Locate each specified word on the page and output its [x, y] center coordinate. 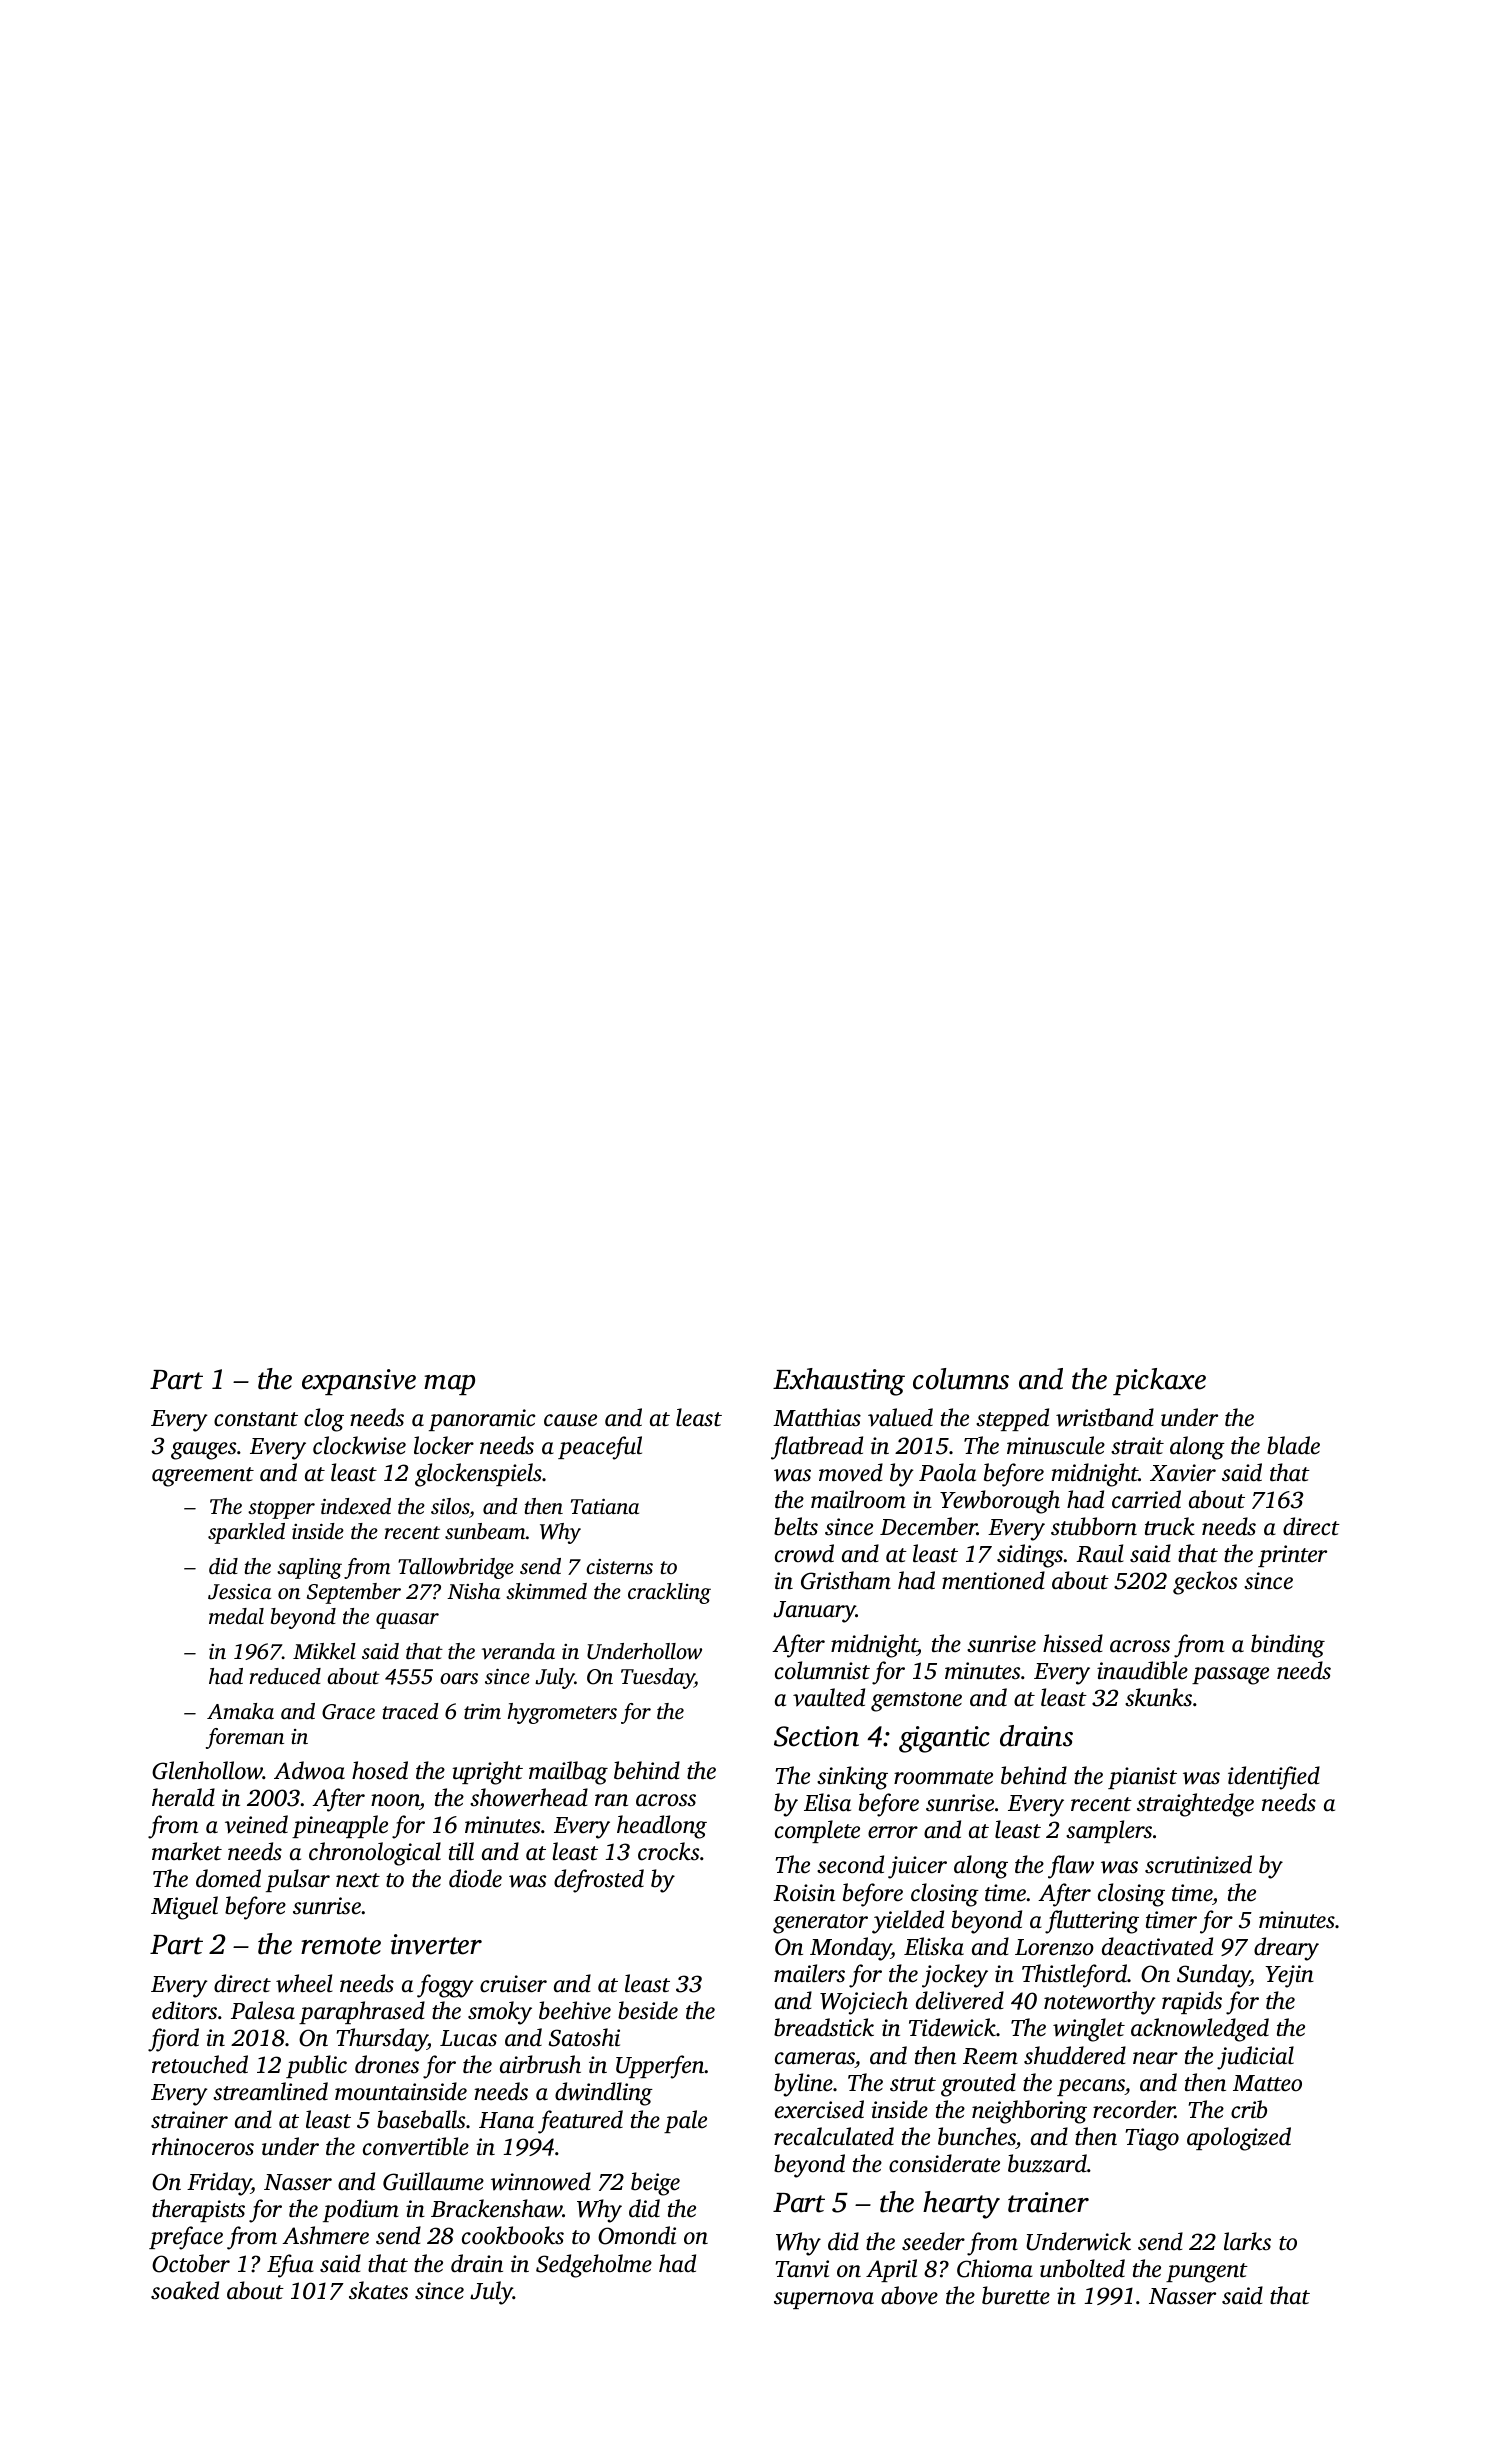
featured [580, 2122]
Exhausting [839, 1382]
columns [961, 1379]
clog [324, 1420]
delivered [960, 2000]
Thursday [382, 2040]
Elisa [827, 1802]
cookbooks [513, 2235]
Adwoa [309, 1770]
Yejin [1289, 1976]
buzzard [1047, 2163]
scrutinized [1198, 1864]
